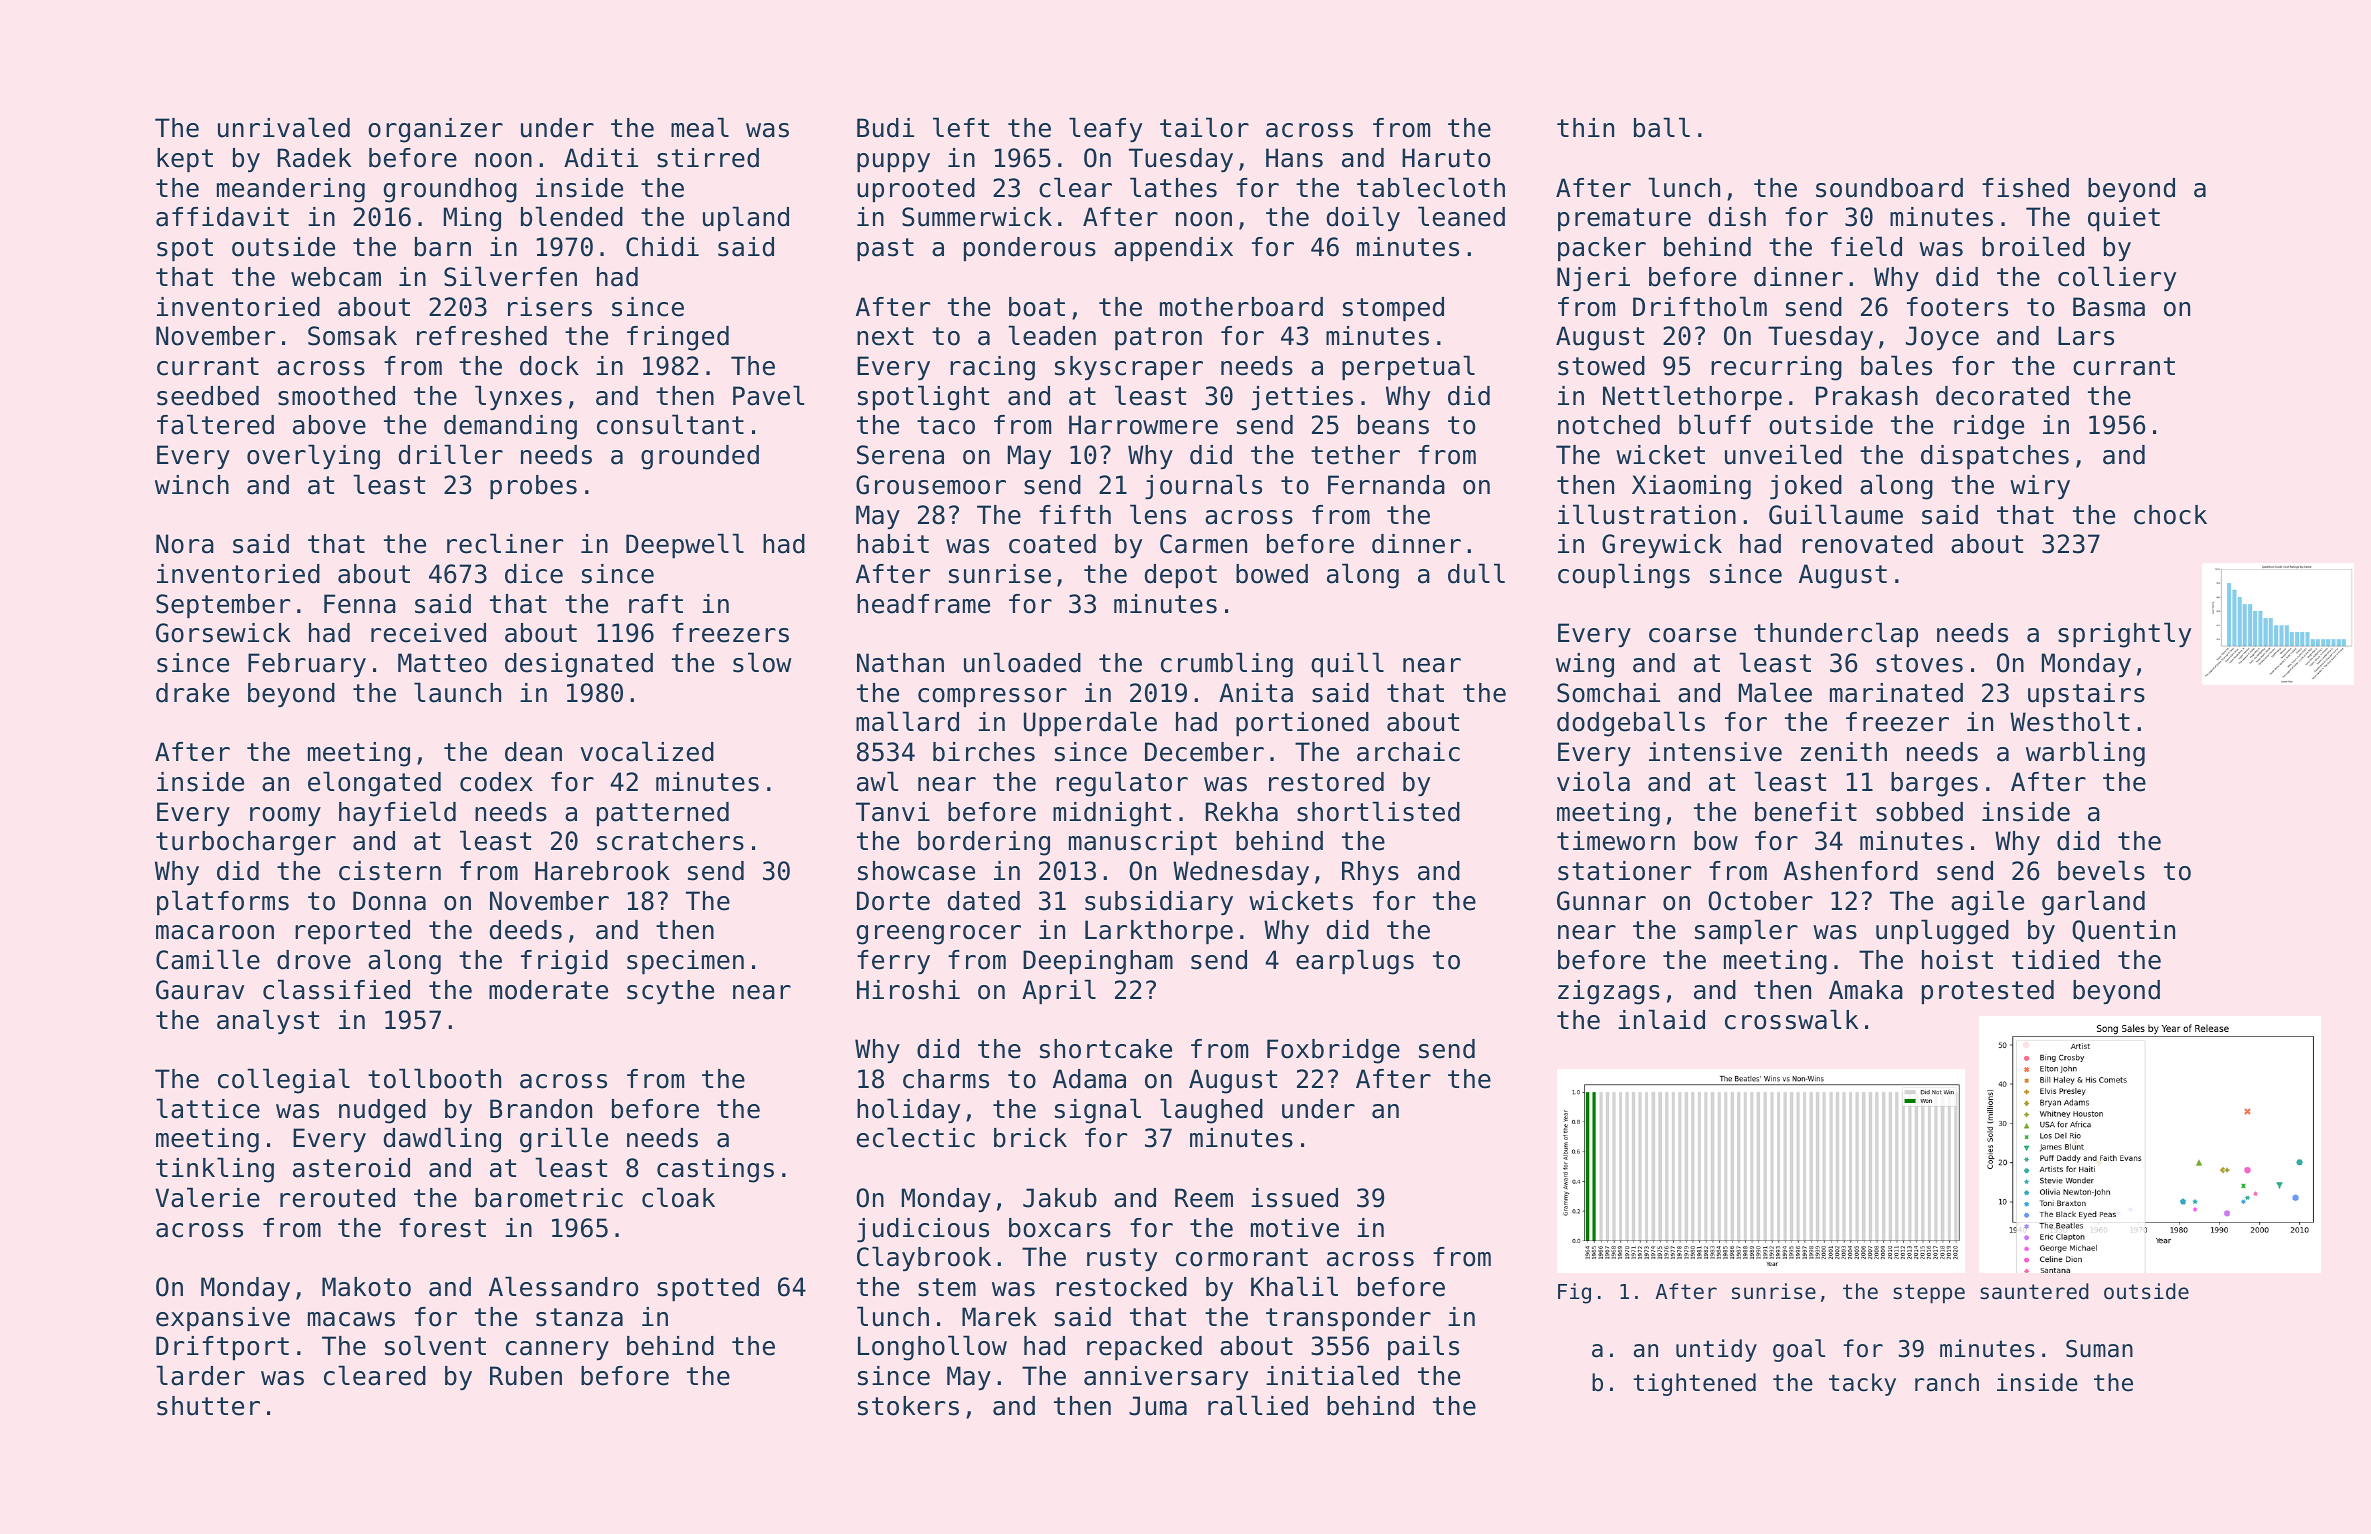  Describe the element at coordinates (563, 1286) in the screenshot. I see `Alessandro` at that location.
